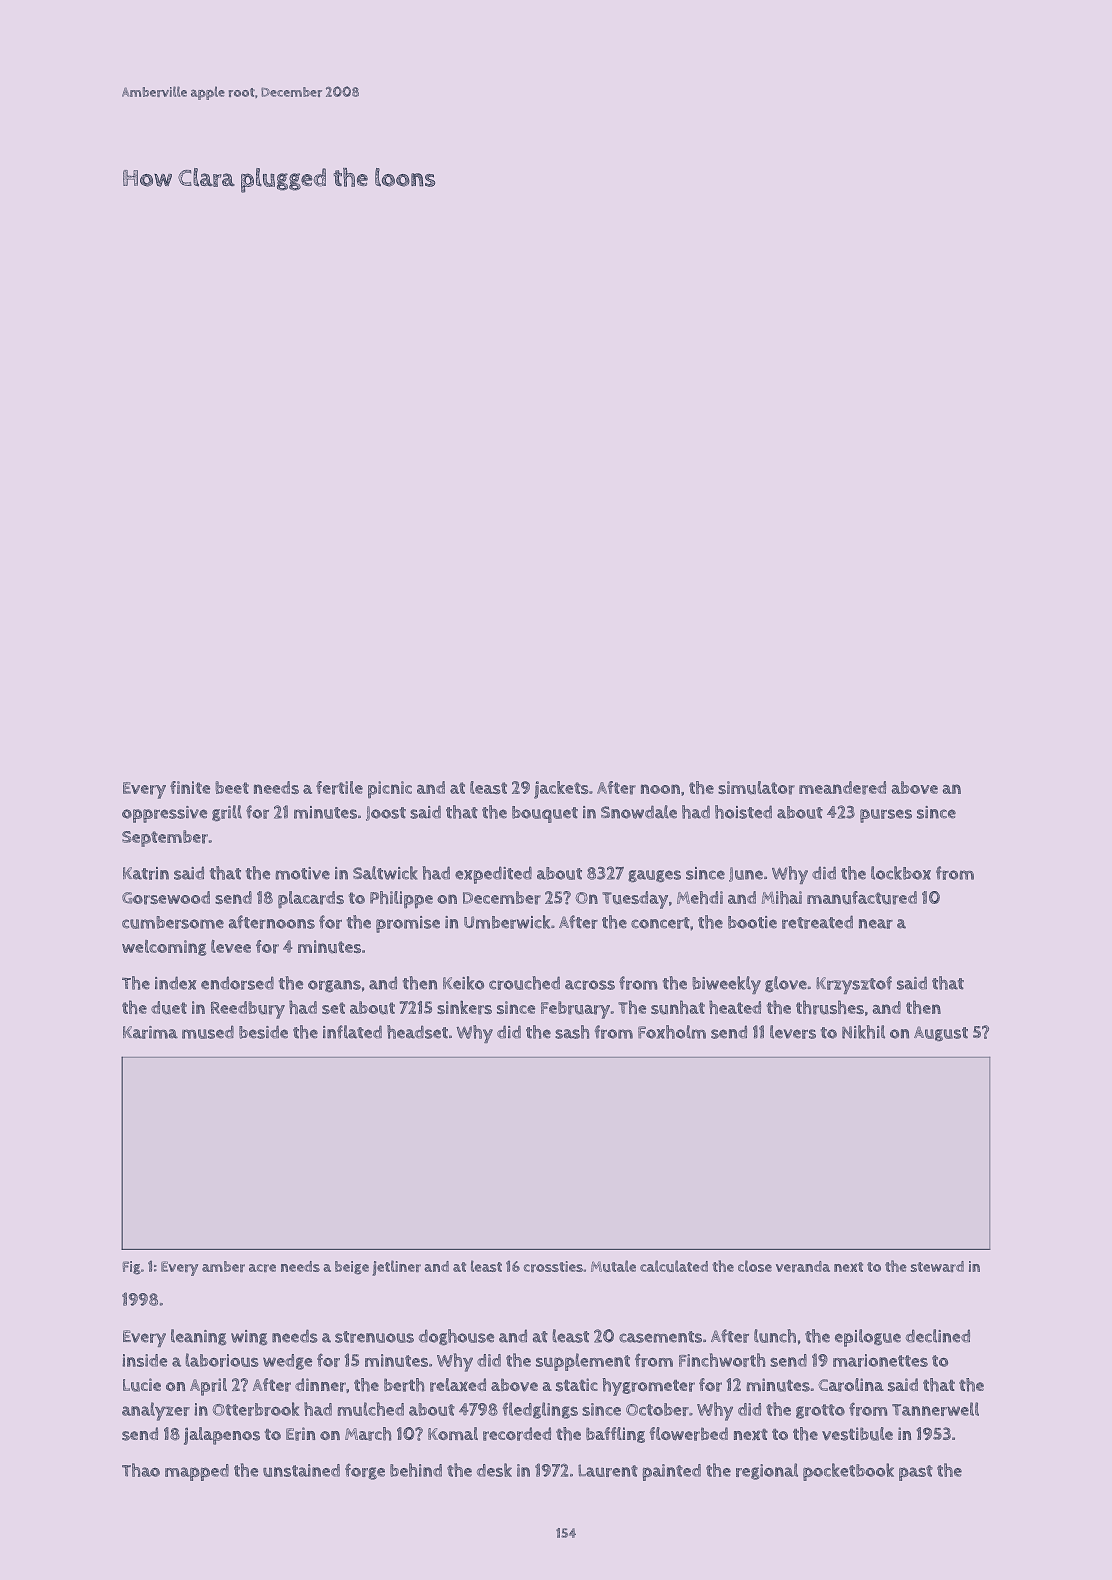 The image size is (1112, 1580). I want to click on Fig, so click(132, 1268).
